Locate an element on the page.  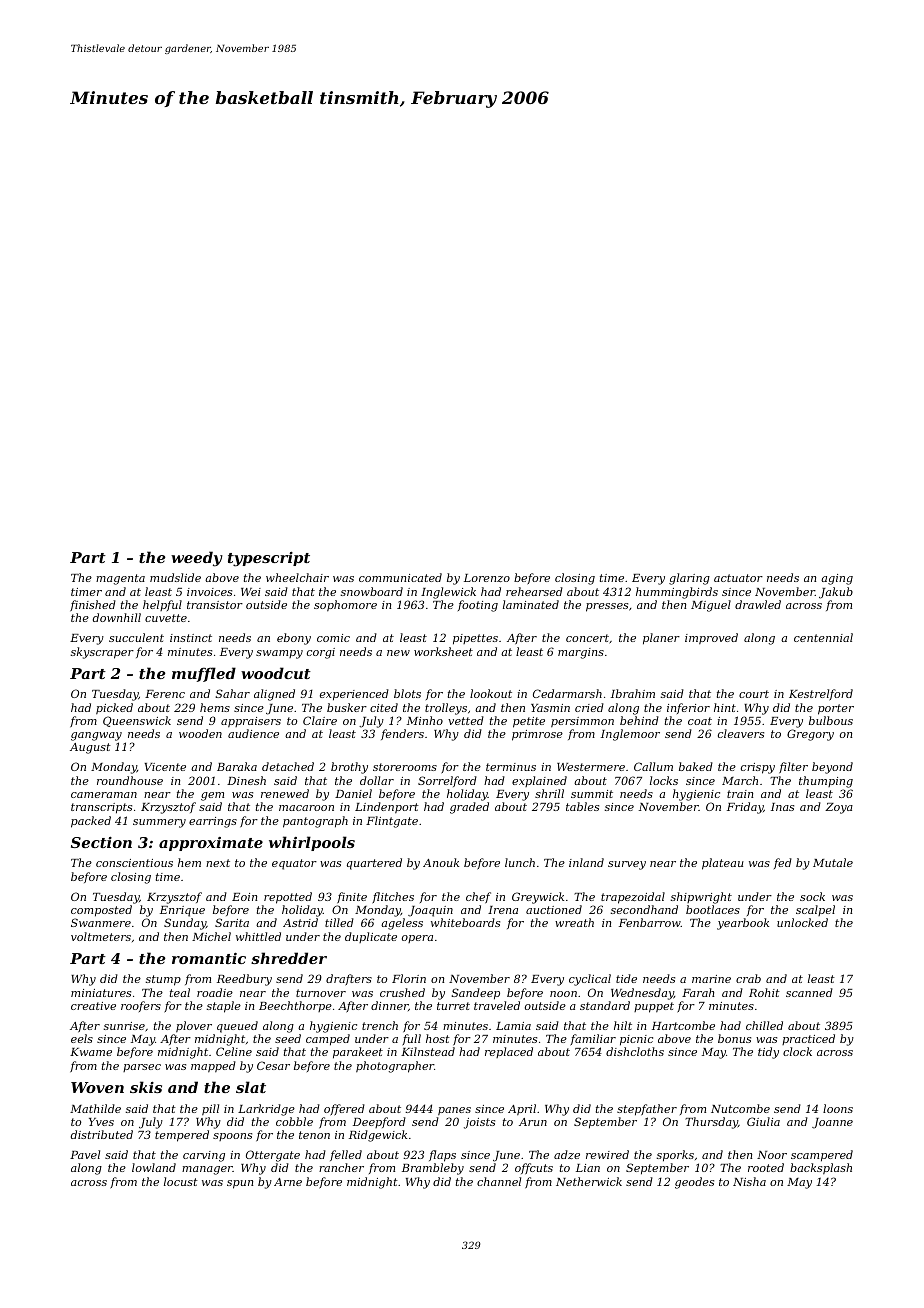
Arne is located at coordinates (288, 1182).
